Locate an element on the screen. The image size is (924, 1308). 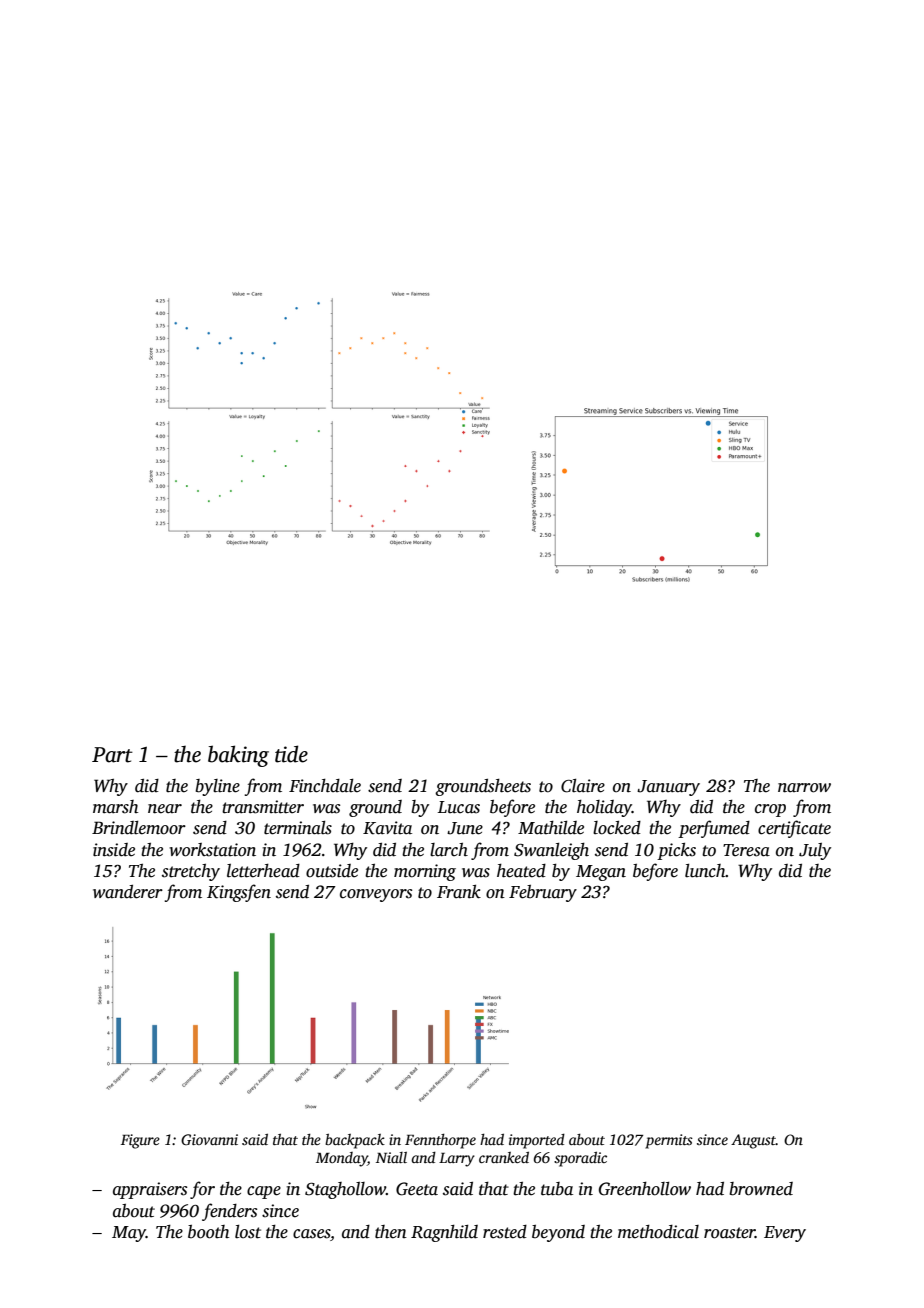
Frank is located at coordinates (459, 892).
